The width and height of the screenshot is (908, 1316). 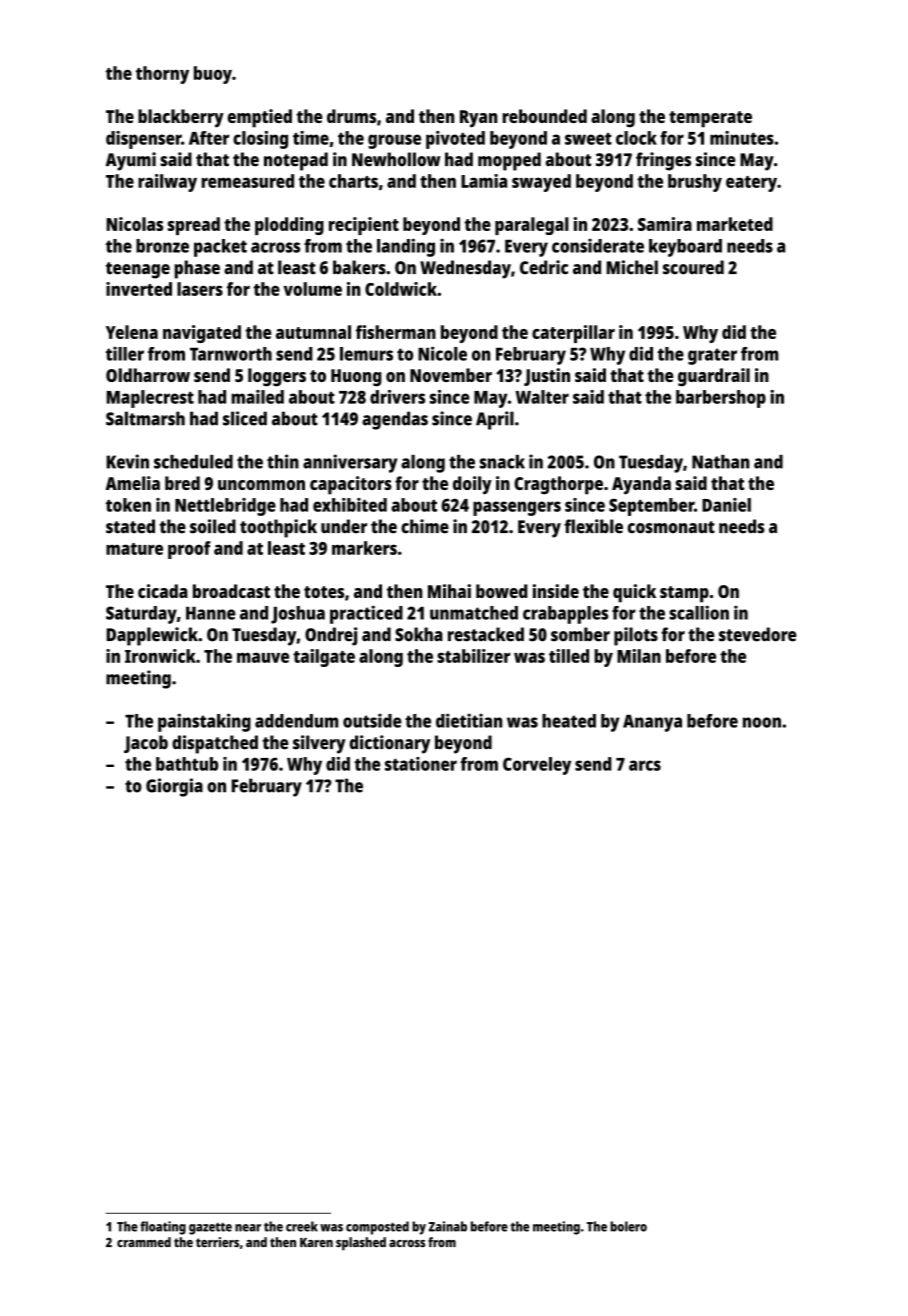 I want to click on doily, so click(x=472, y=485).
